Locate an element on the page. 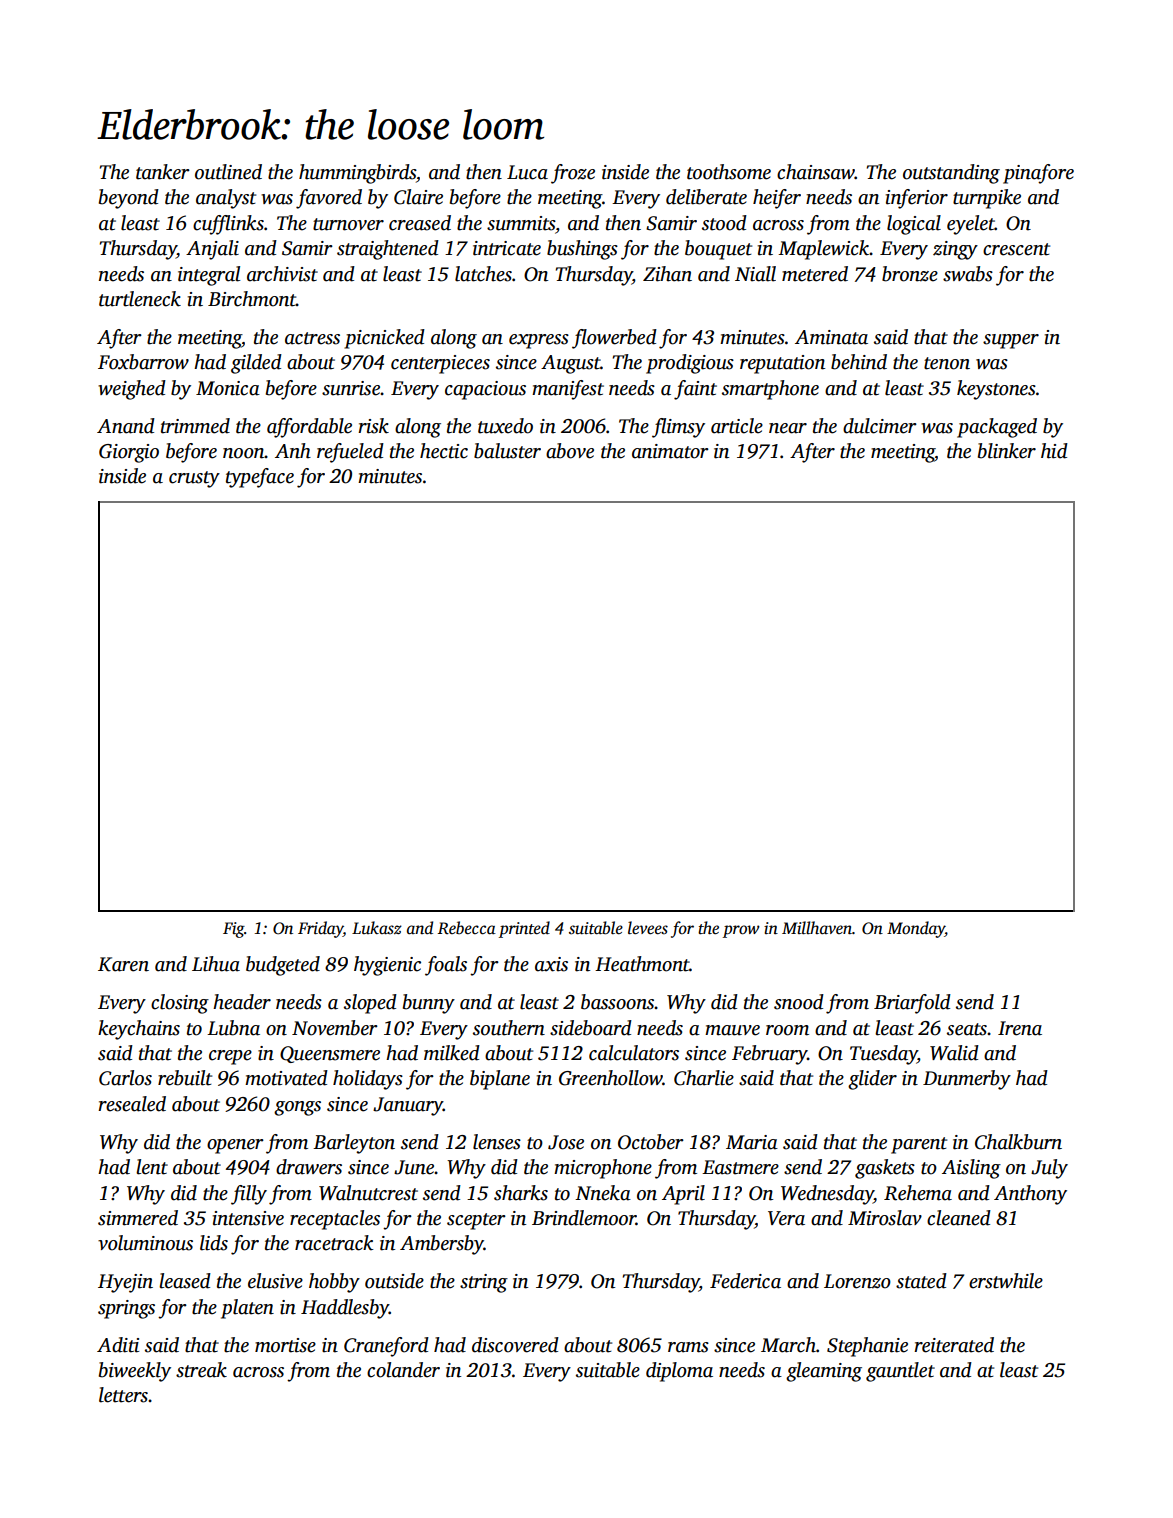 The height and width of the page is (1518, 1173). summits is located at coordinates (521, 223).
